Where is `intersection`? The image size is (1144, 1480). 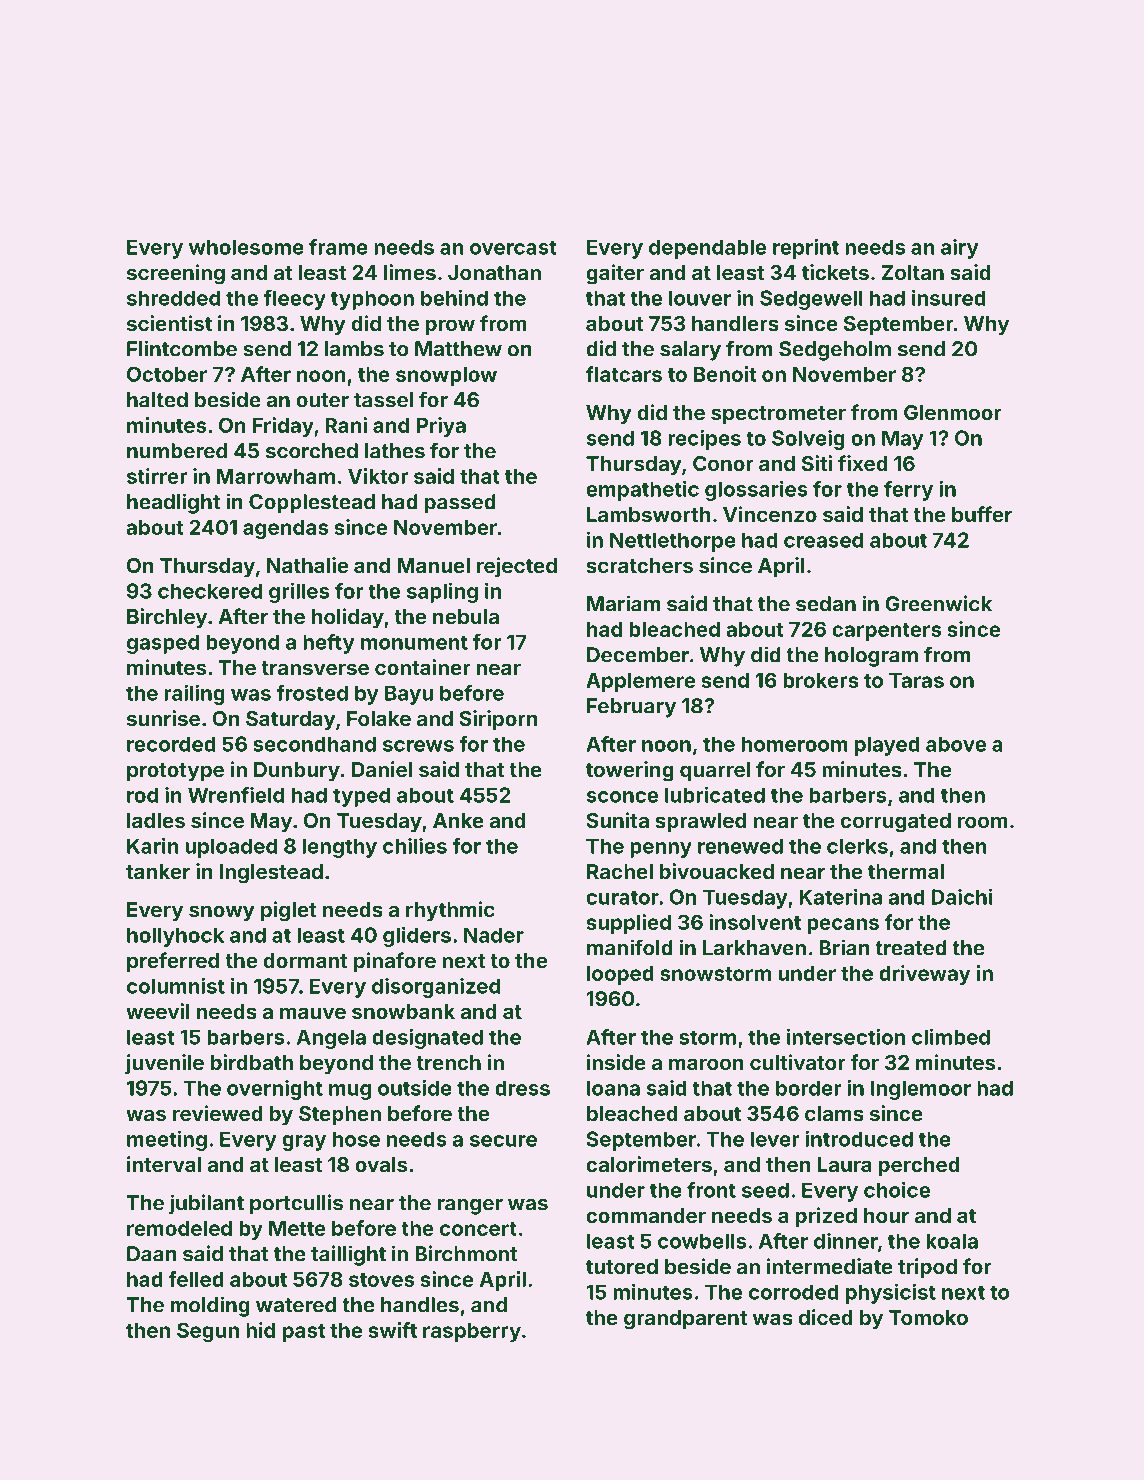
intersection is located at coordinates (846, 1036).
